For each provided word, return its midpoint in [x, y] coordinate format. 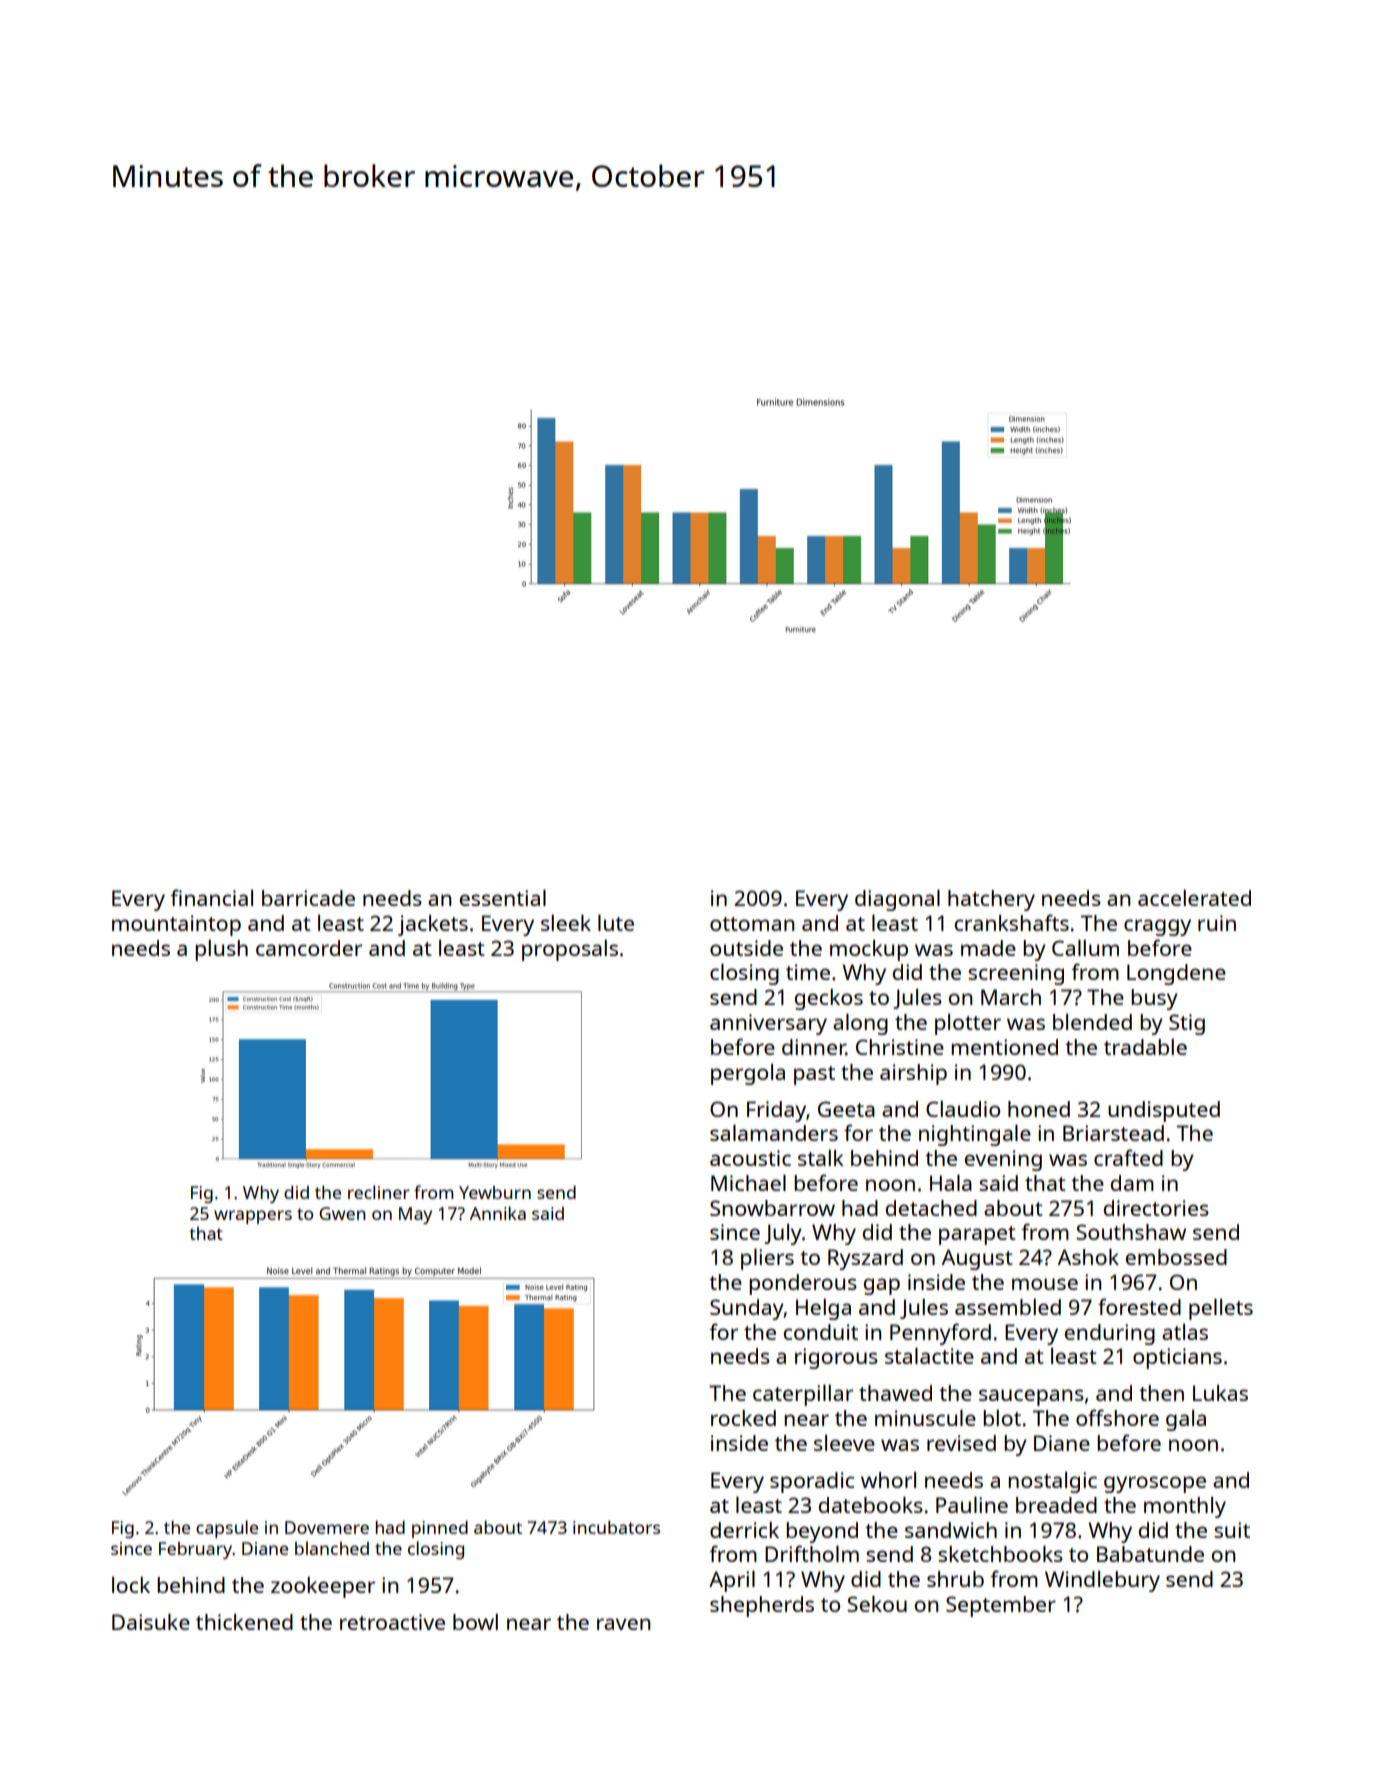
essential [503, 897]
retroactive [392, 1622]
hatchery [991, 900]
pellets [1221, 1309]
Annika [498, 1213]
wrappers [253, 1217]
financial [211, 897]
